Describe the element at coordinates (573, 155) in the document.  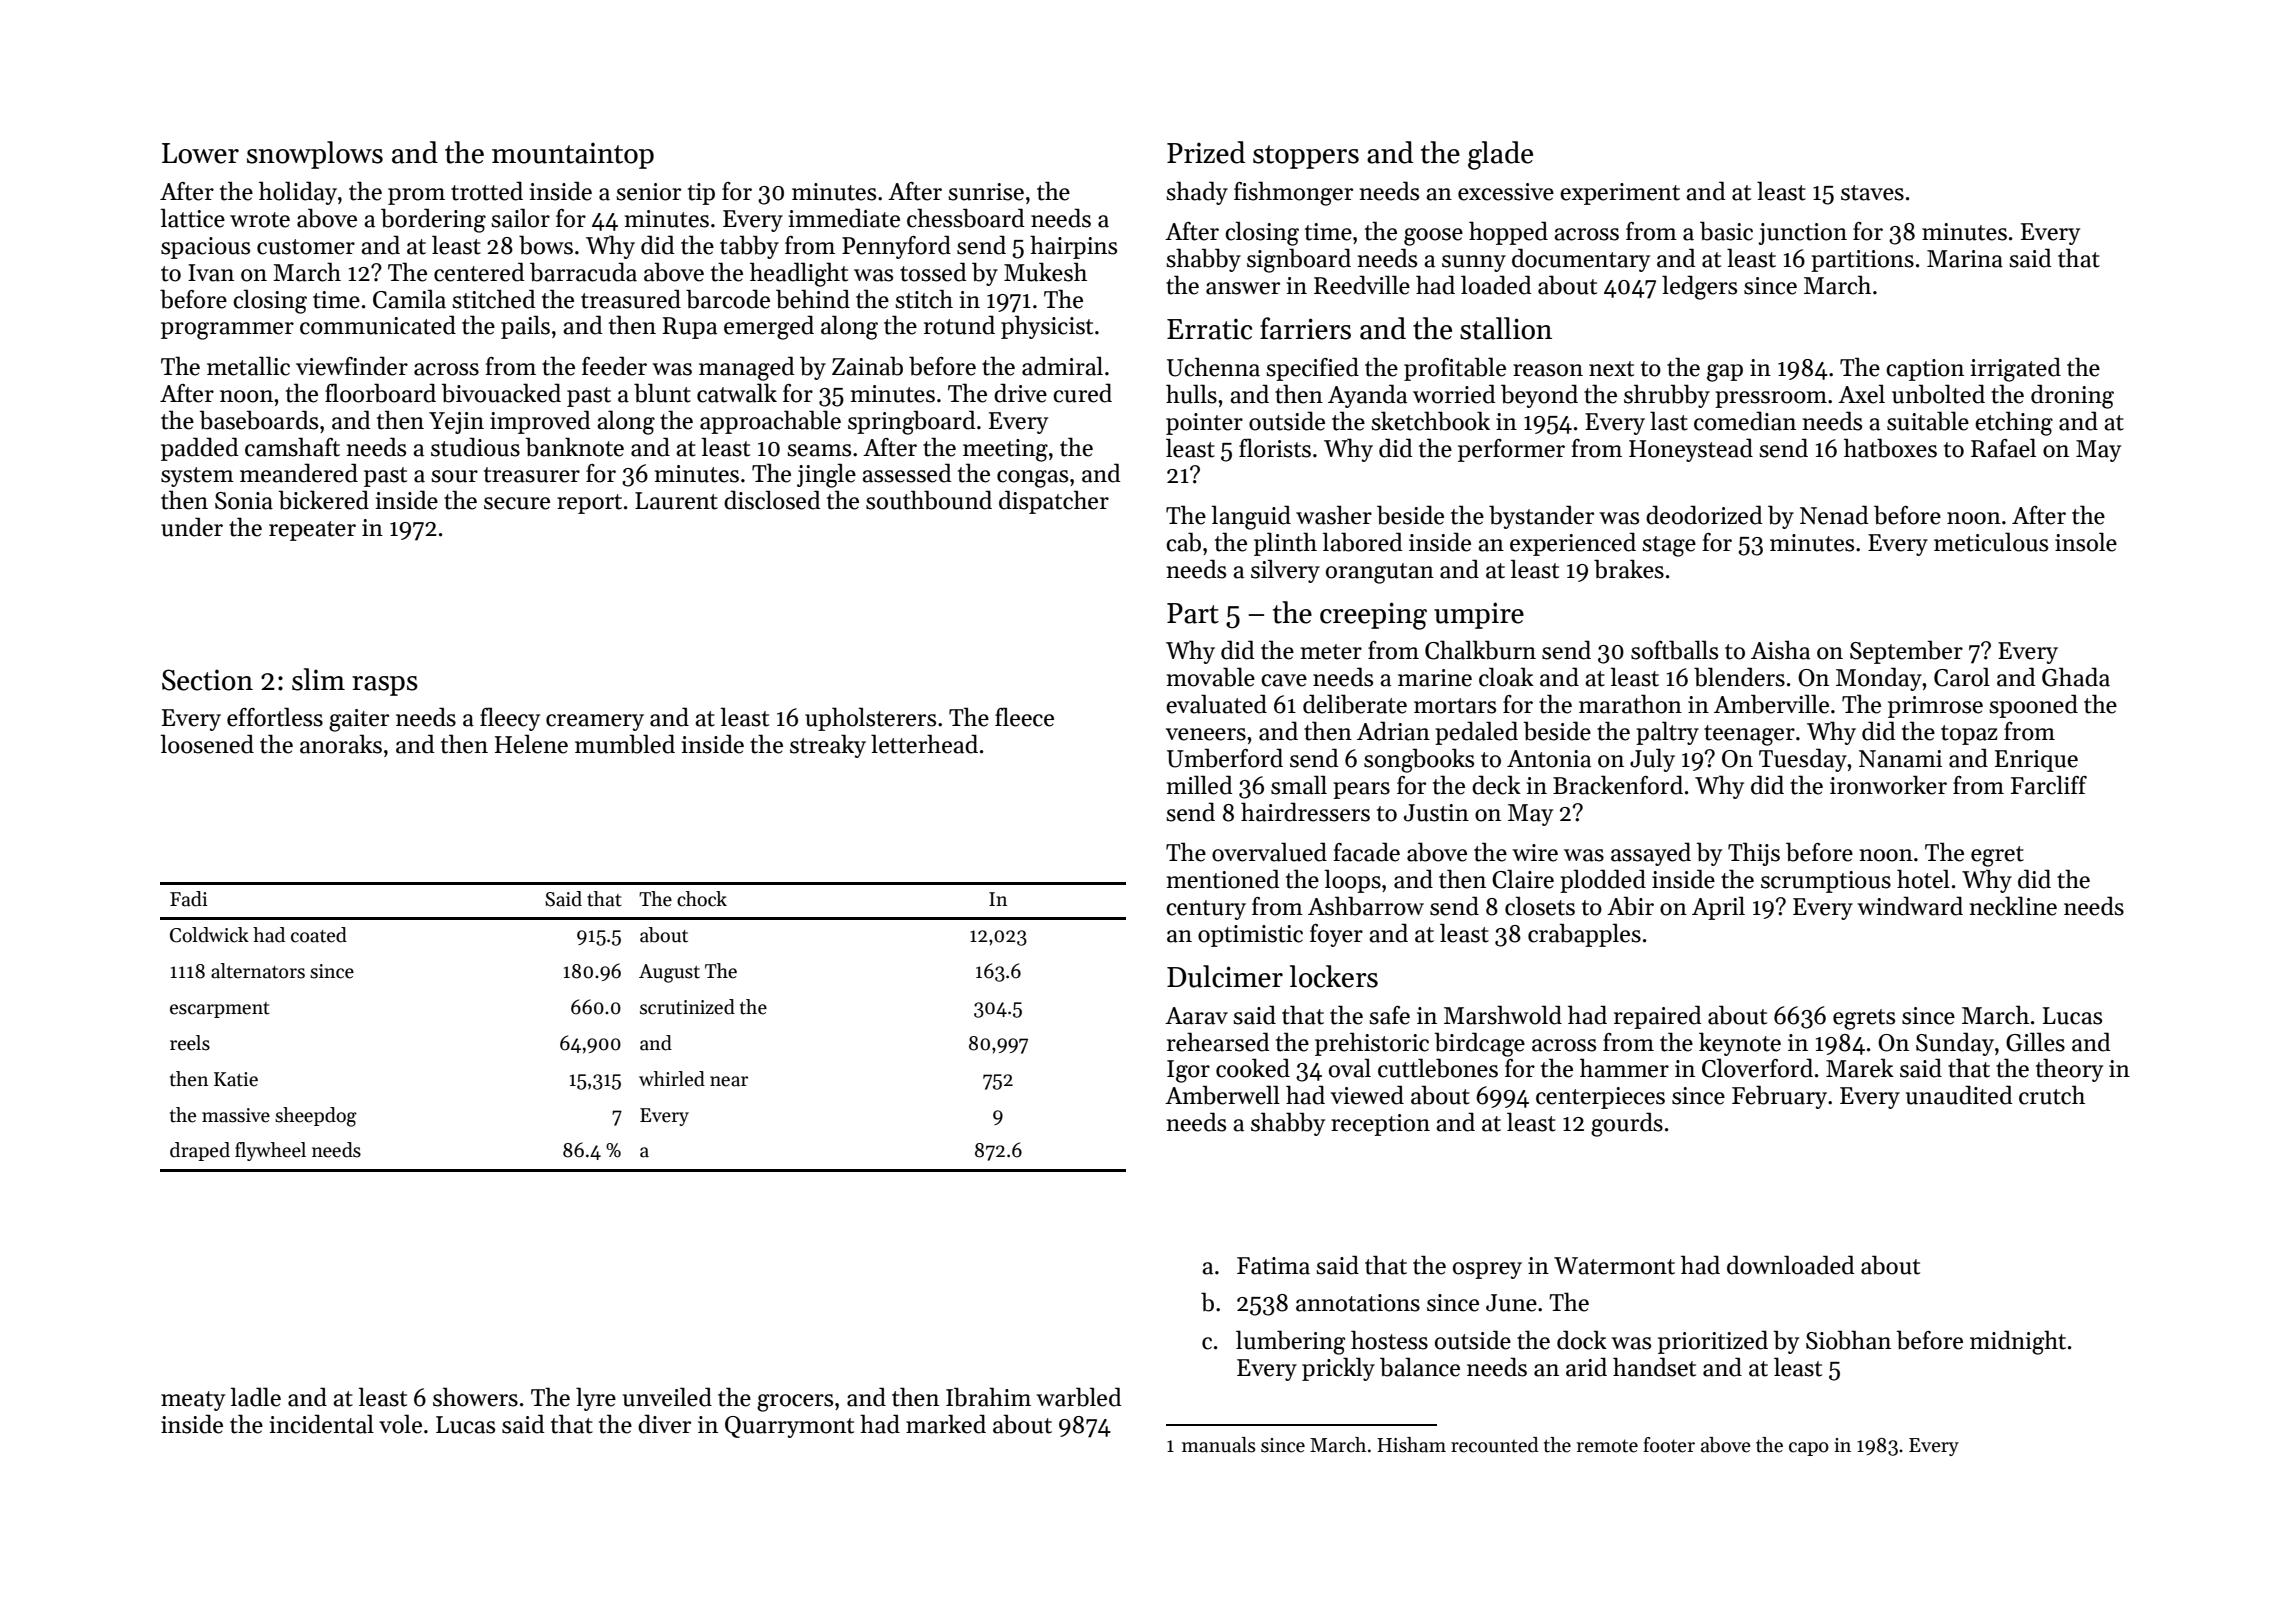
I see `mountaintop` at that location.
